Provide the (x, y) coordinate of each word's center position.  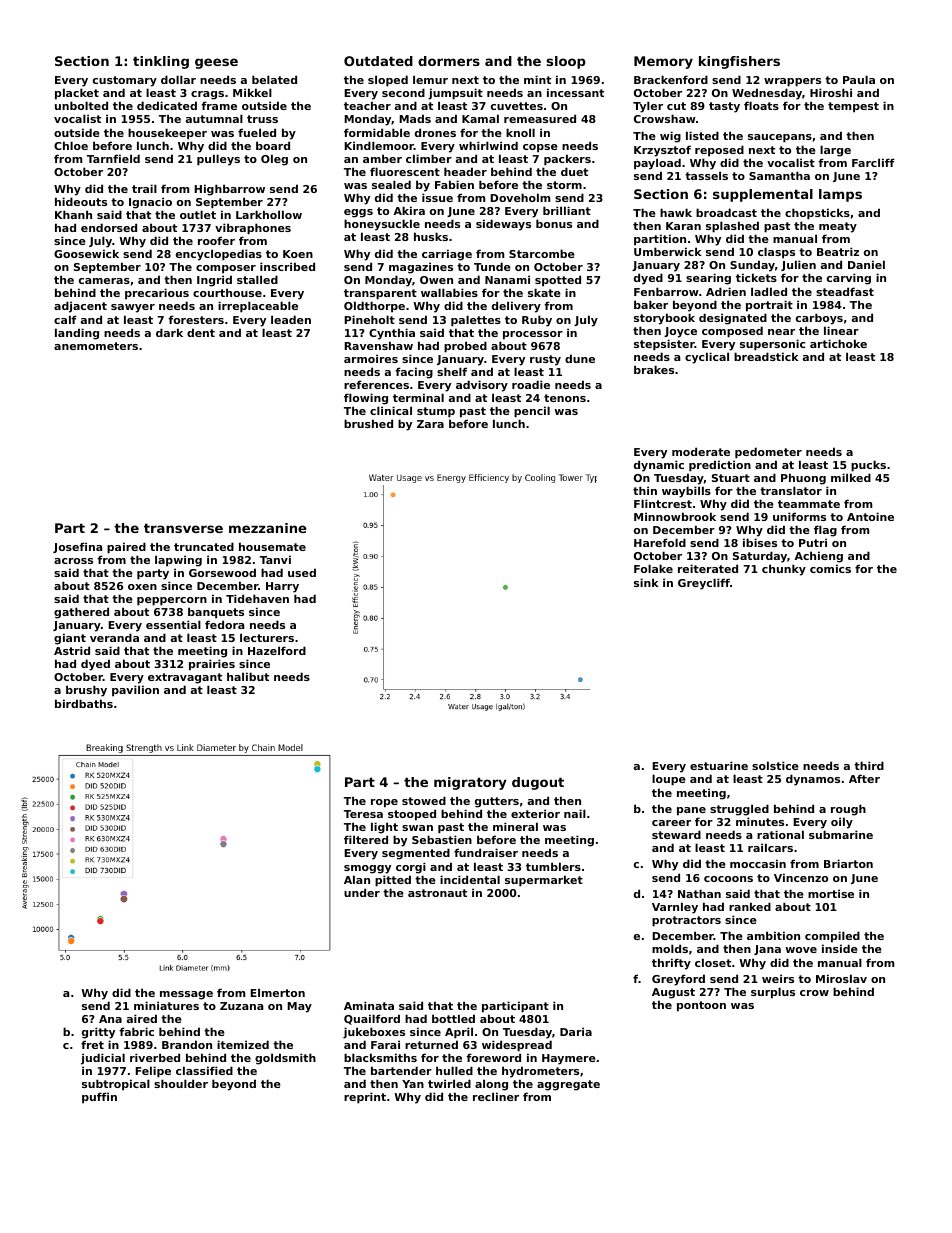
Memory (663, 62)
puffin (99, 1098)
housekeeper (167, 134)
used (302, 572)
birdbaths (84, 703)
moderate (701, 451)
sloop (566, 62)
